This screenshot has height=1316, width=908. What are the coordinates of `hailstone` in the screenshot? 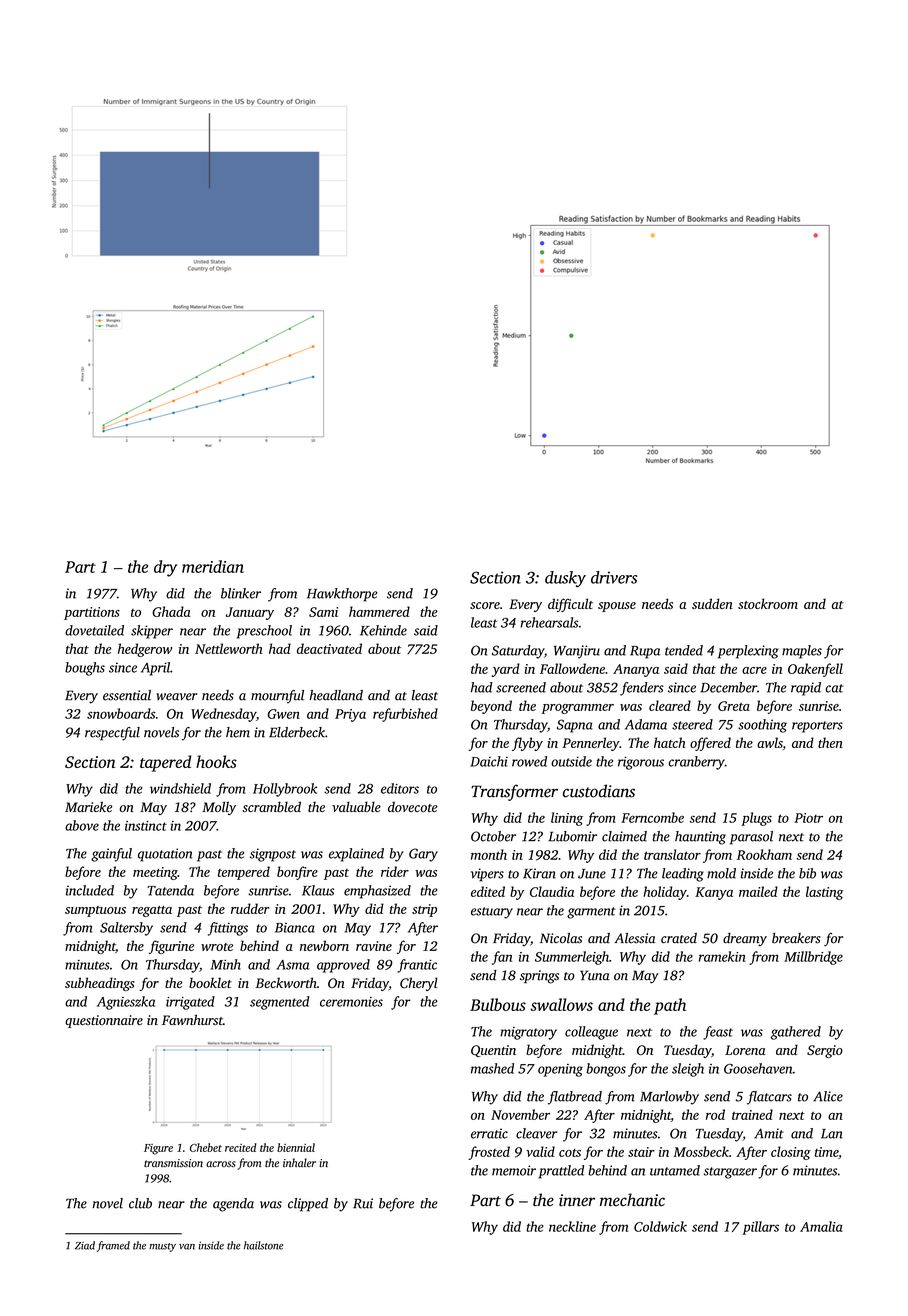 It's located at (263, 1245).
